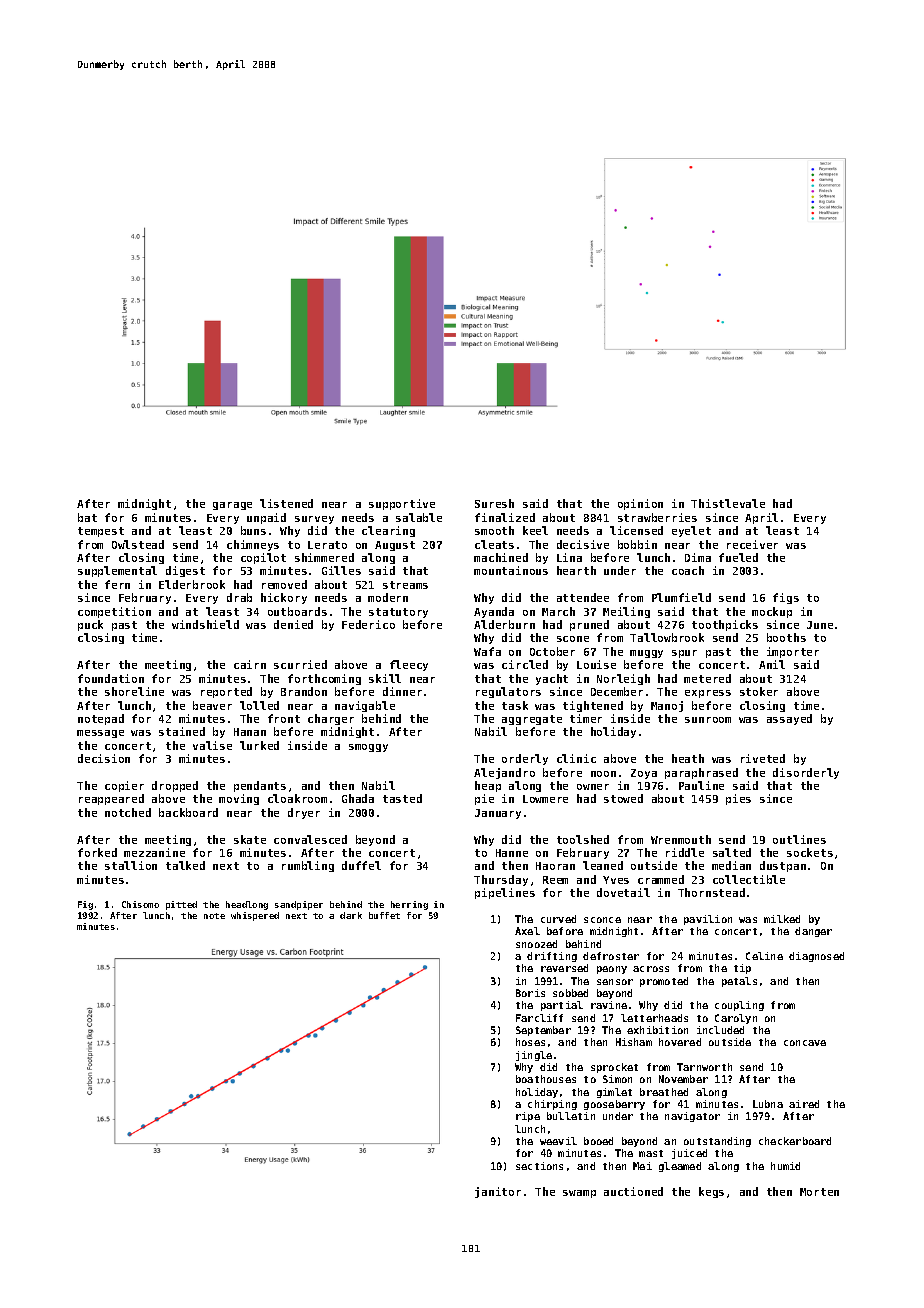  I want to click on dark, so click(351, 915).
